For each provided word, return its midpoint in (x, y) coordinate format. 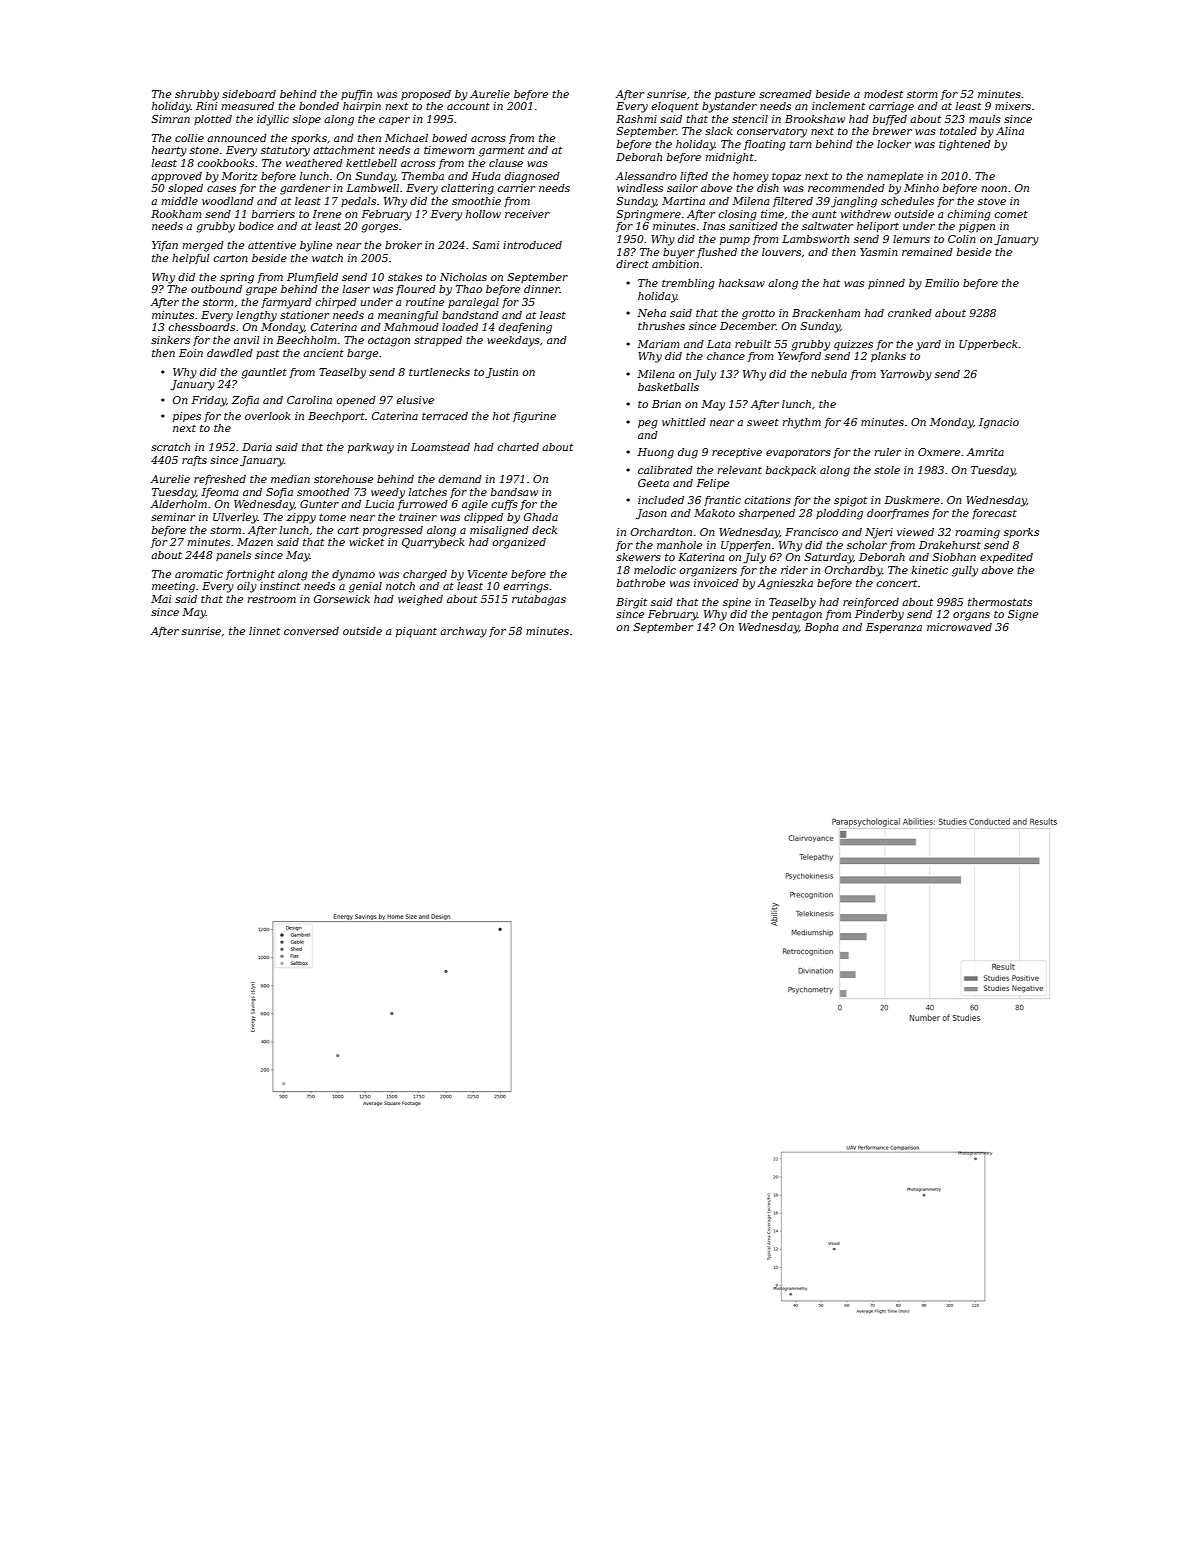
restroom (272, 599)
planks (888, 357)
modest (883, 94)
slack (719, 131)
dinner (542, 289)
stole (887, 470)
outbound (216, 289)
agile (475, 505)
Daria (257, 447)
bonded (319, 106)
